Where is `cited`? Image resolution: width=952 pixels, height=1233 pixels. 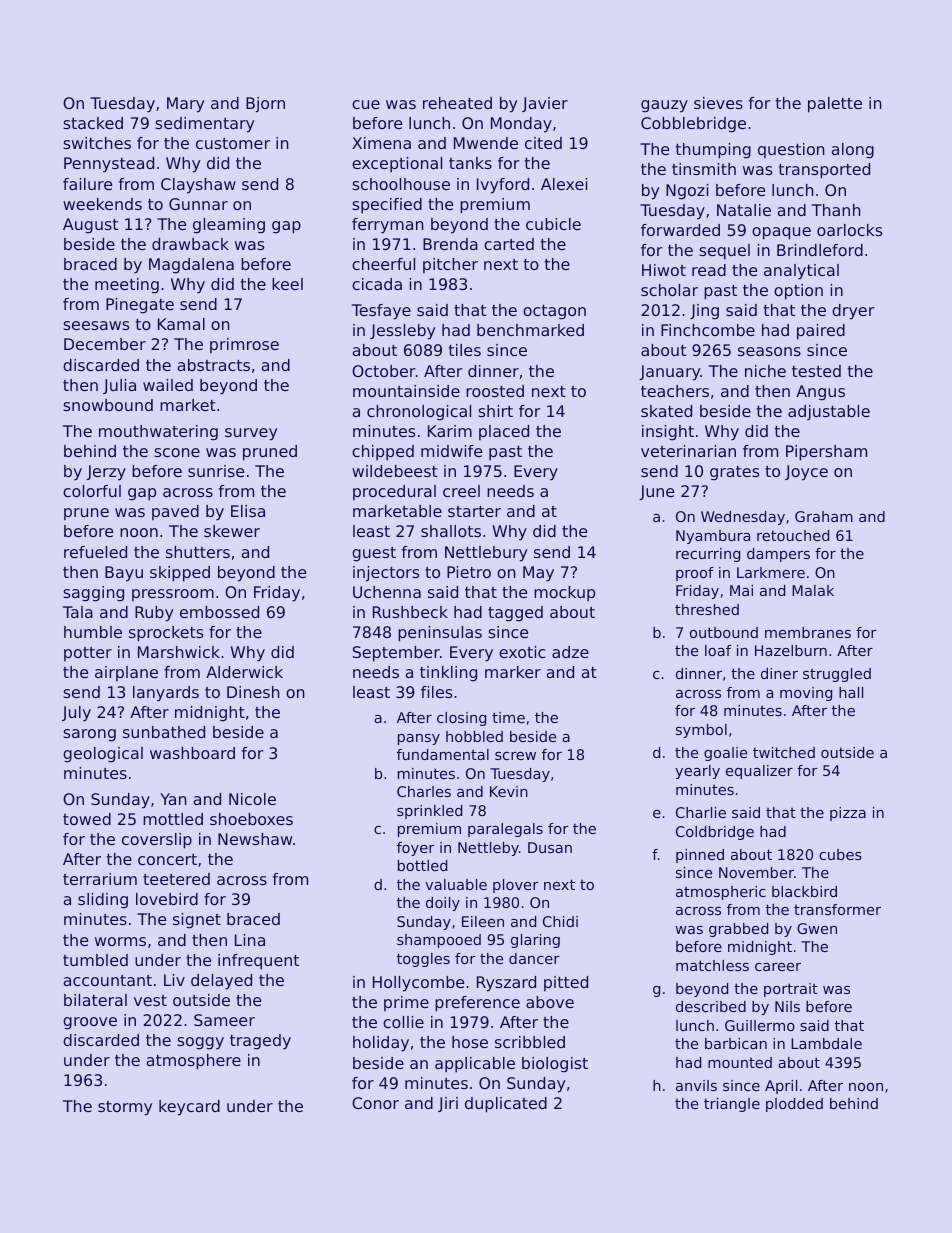
cited is located at coordinates (543, 143).
